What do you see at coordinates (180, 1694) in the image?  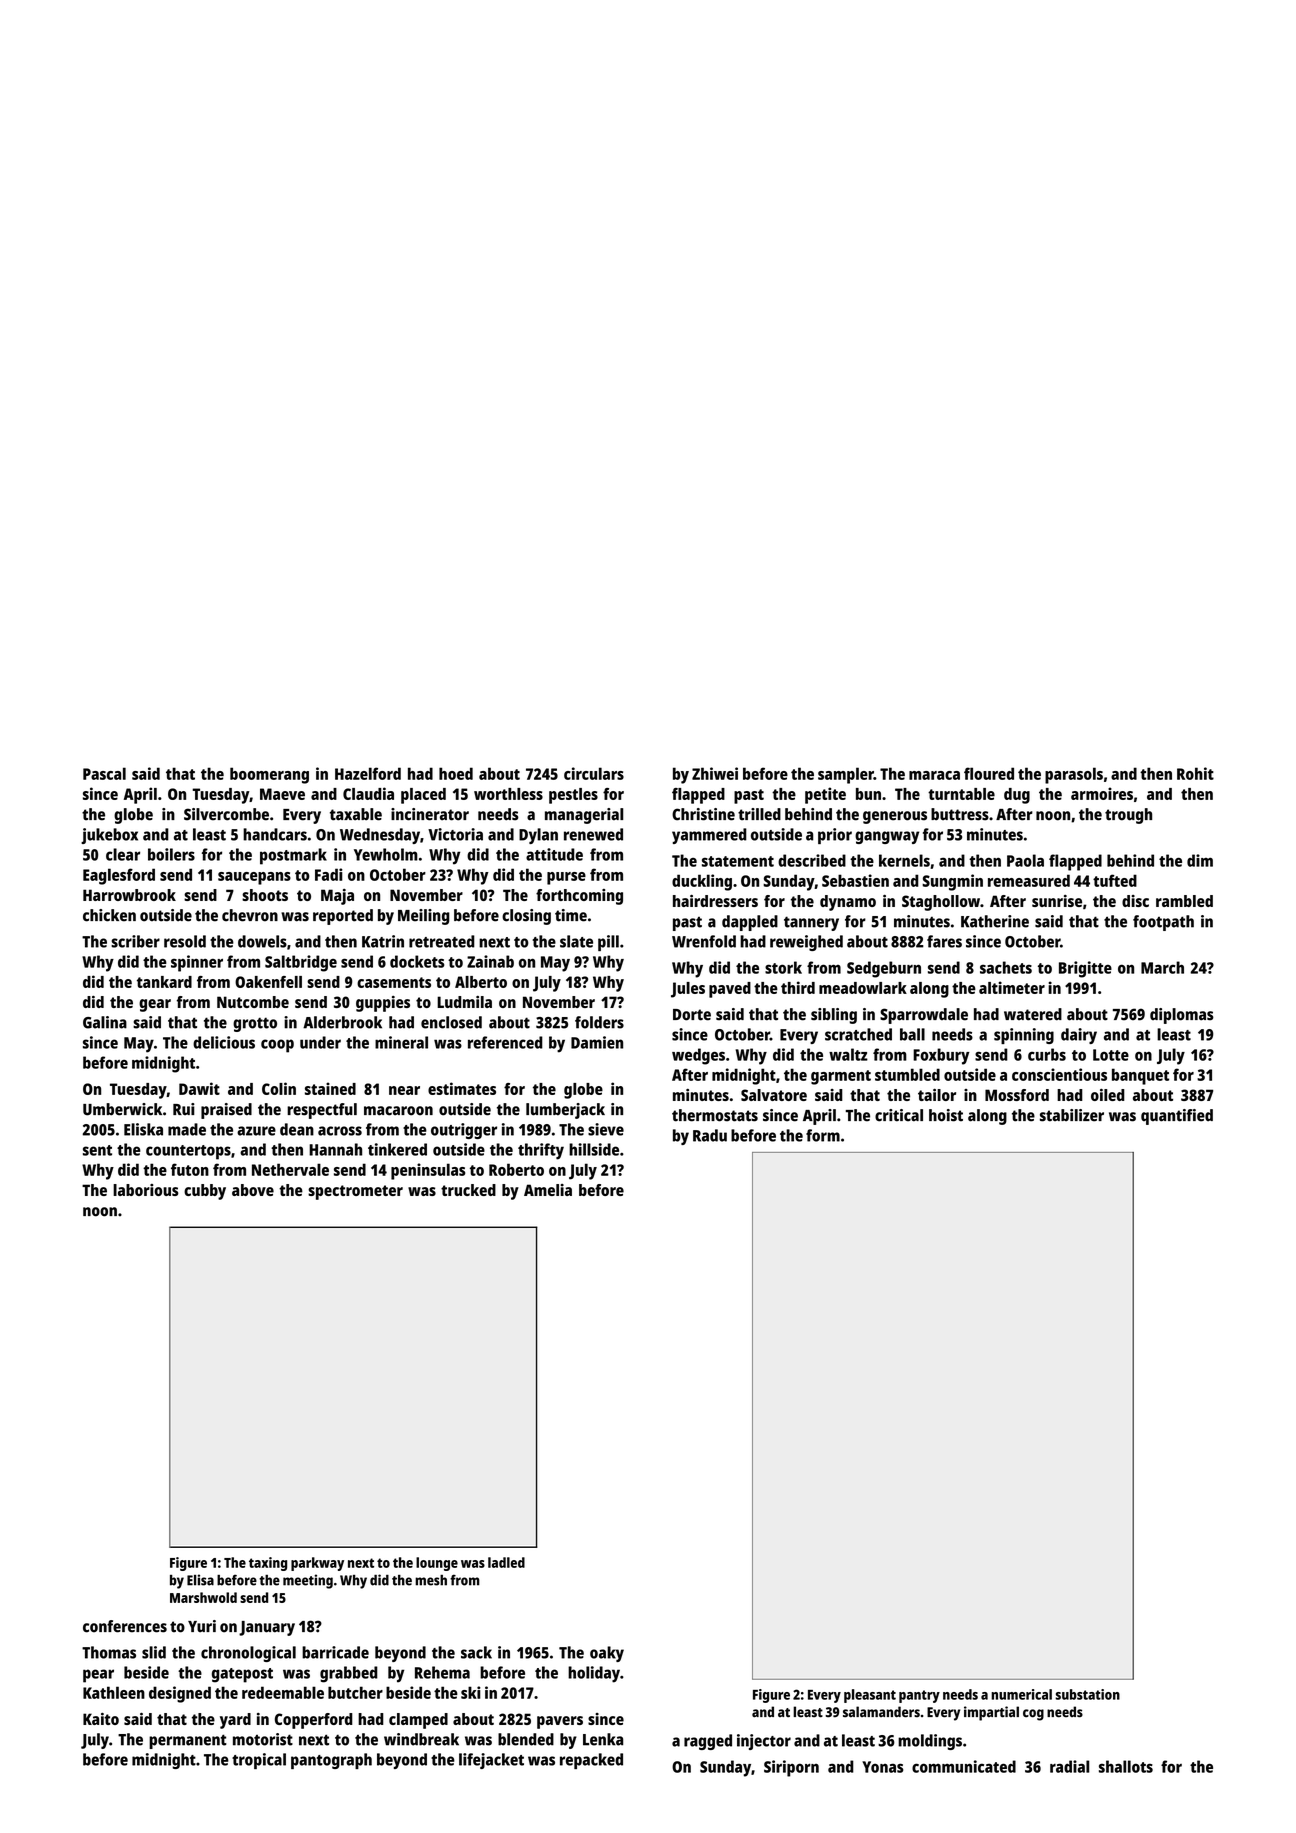 I see `designed` at bounding box center [180, 1694].
